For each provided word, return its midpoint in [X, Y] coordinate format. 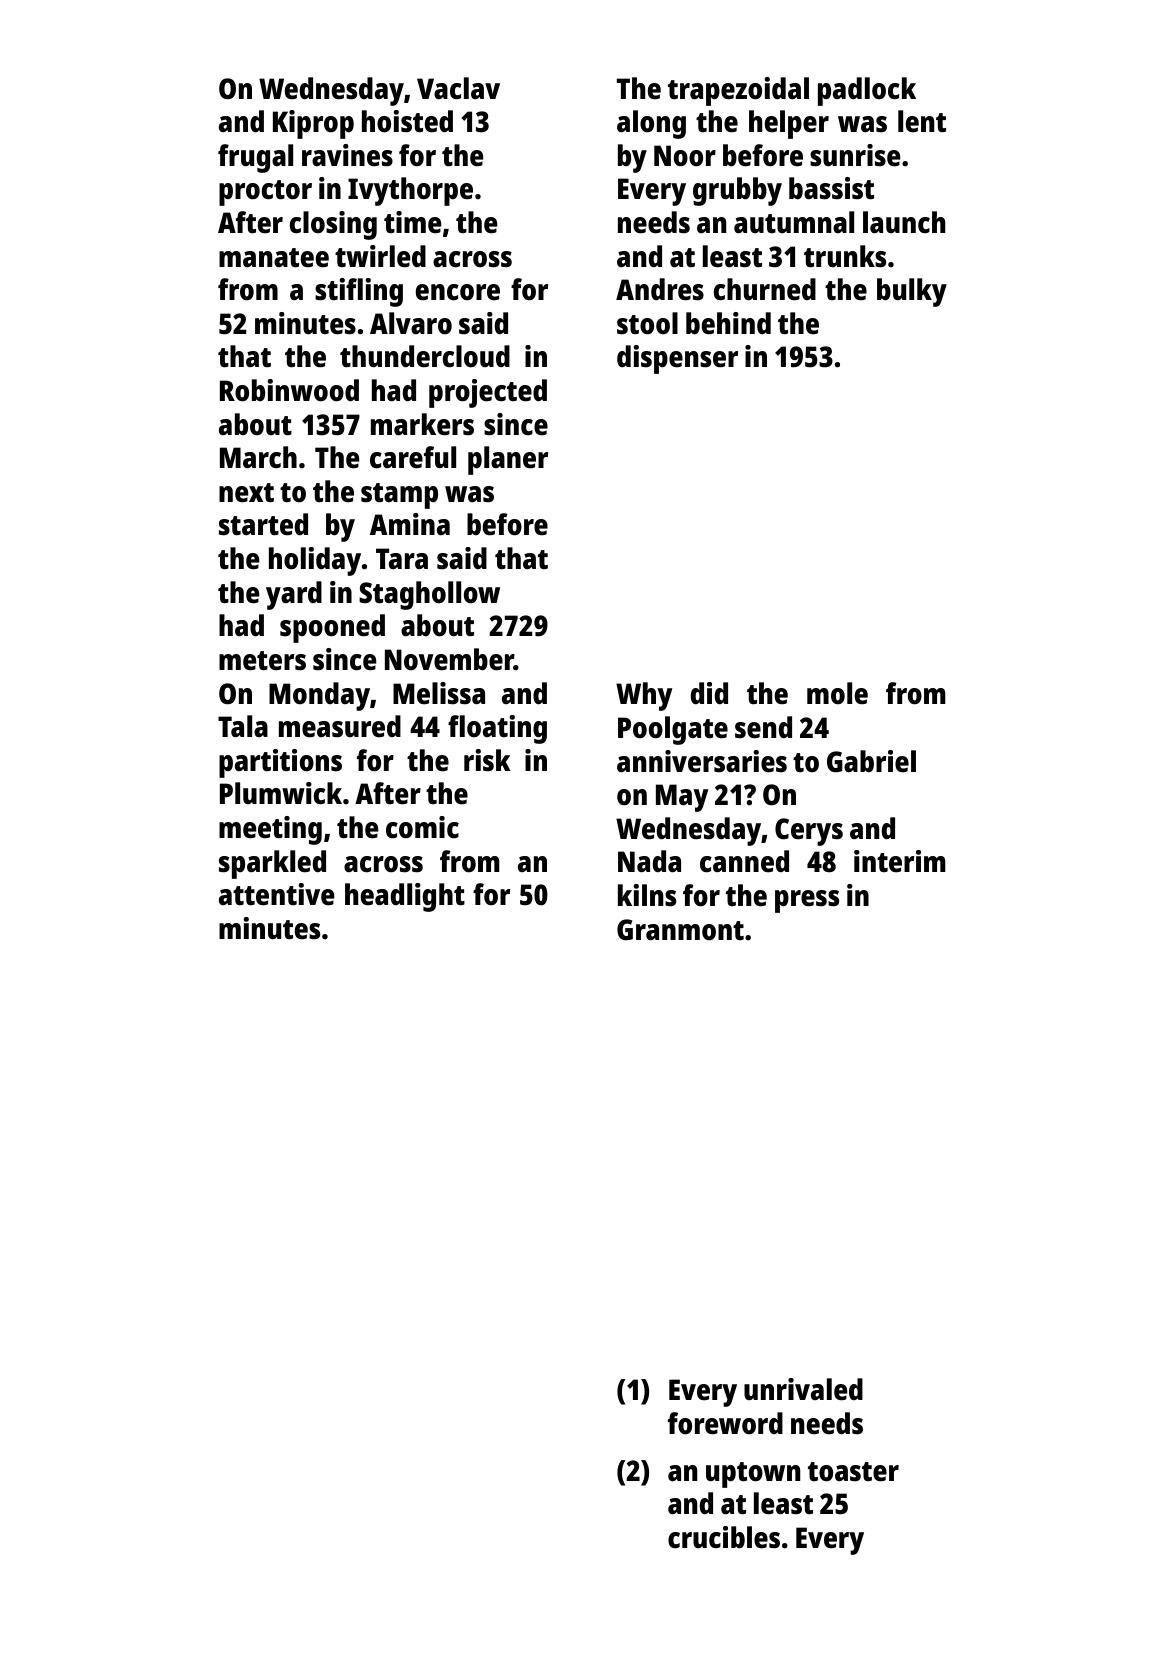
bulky [912, 292]
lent [922, 121]
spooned [332, 628]
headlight [405, 897]
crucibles [724, 1537]
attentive [276, 894]
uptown [753, 1475]
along [651, 124]
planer [508, 460]
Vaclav [458, 88]
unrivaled [803, 1389]
